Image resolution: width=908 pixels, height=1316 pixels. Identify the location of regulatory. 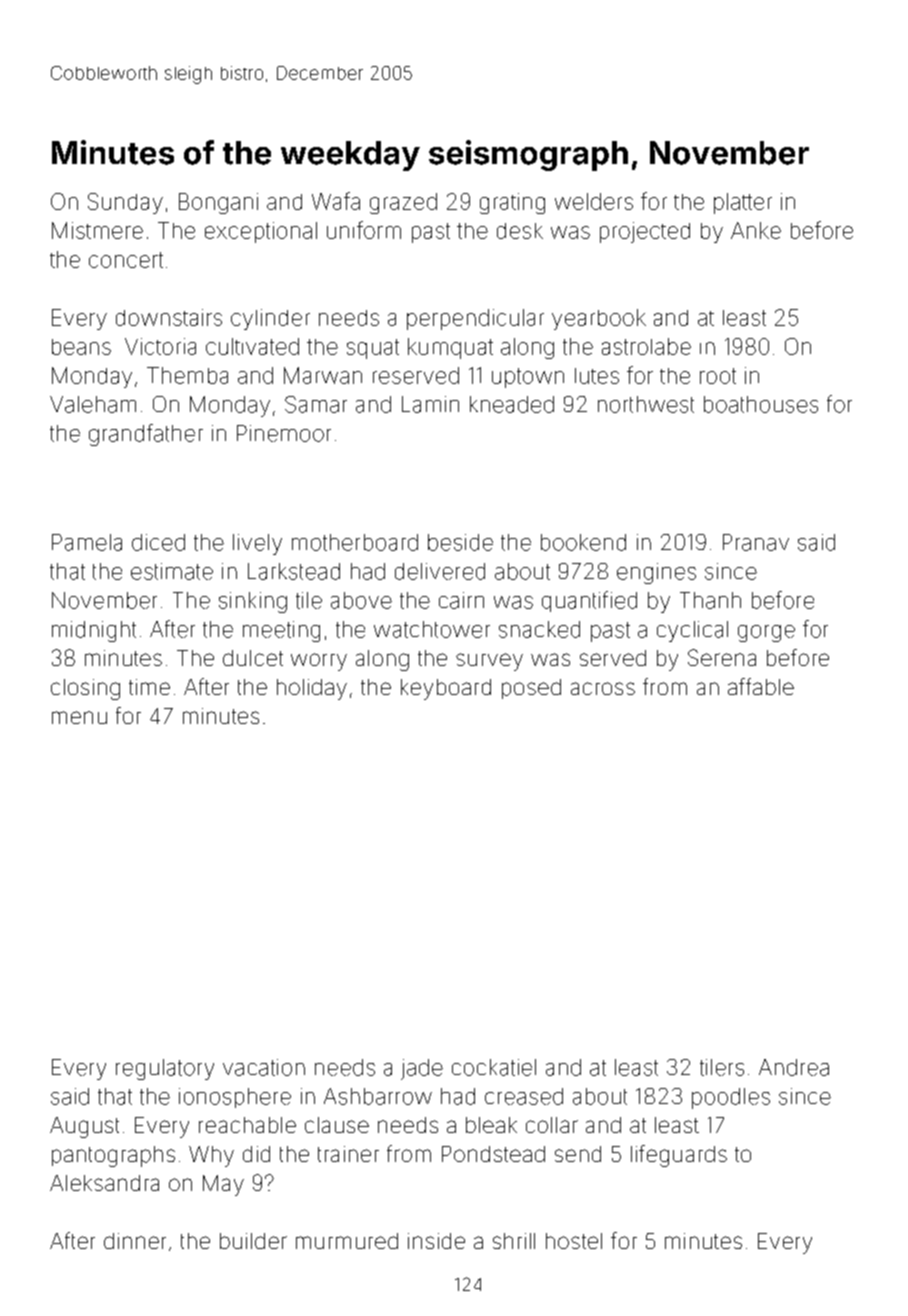
(165, 1069).
